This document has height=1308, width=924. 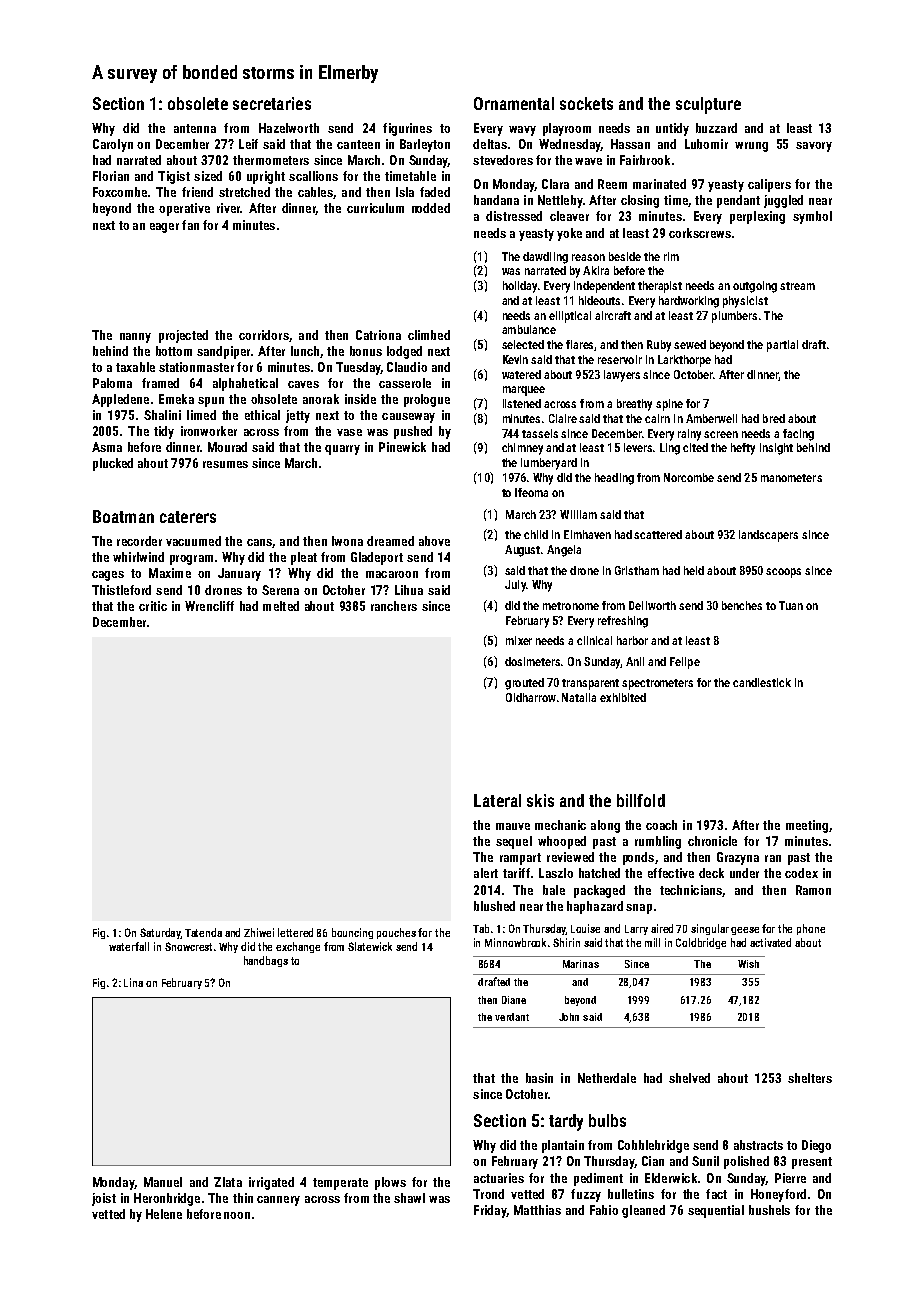 I want to click on bouncing, so click(x=352, y=933).
